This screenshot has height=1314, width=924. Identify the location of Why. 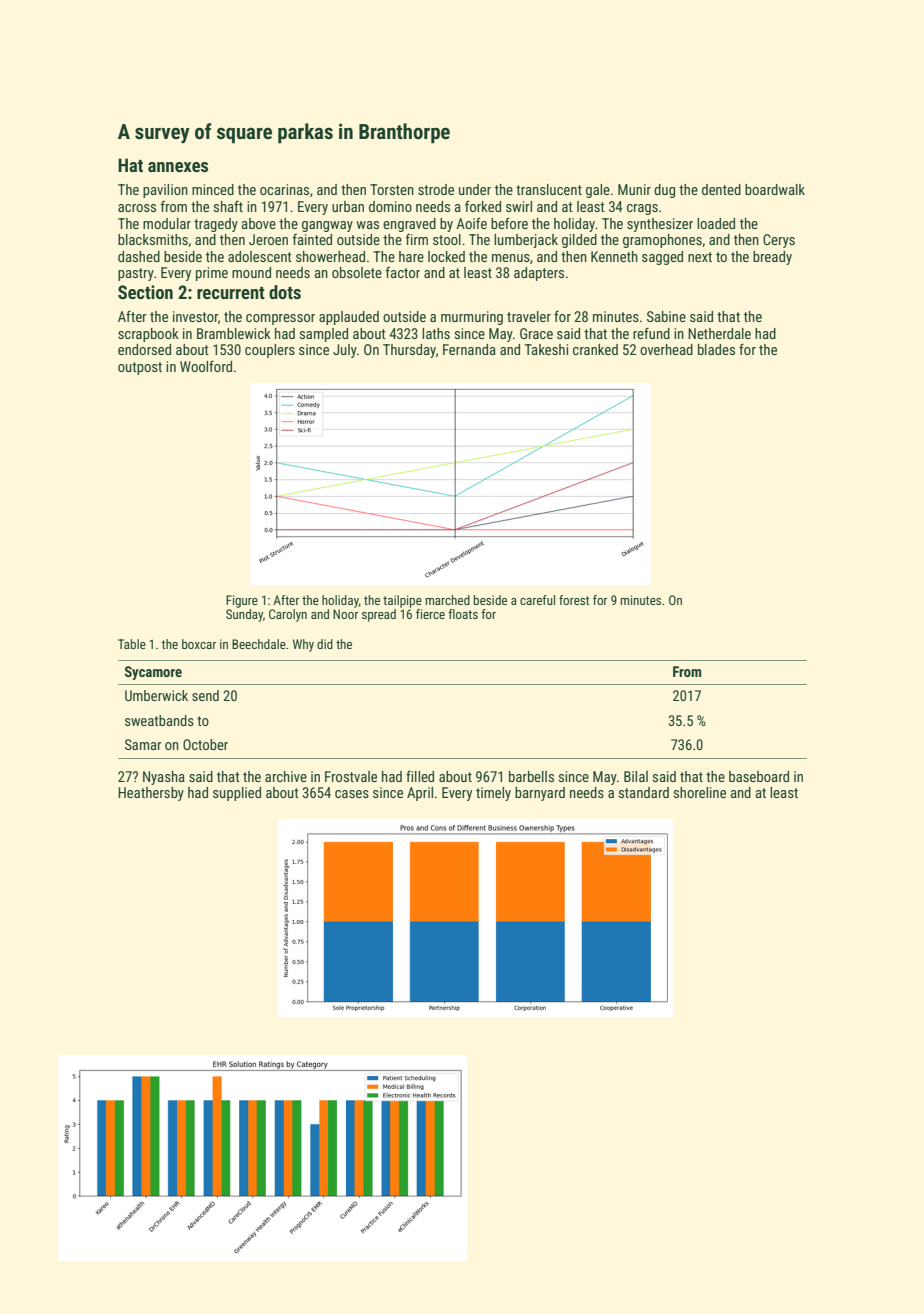
(303, 645).
